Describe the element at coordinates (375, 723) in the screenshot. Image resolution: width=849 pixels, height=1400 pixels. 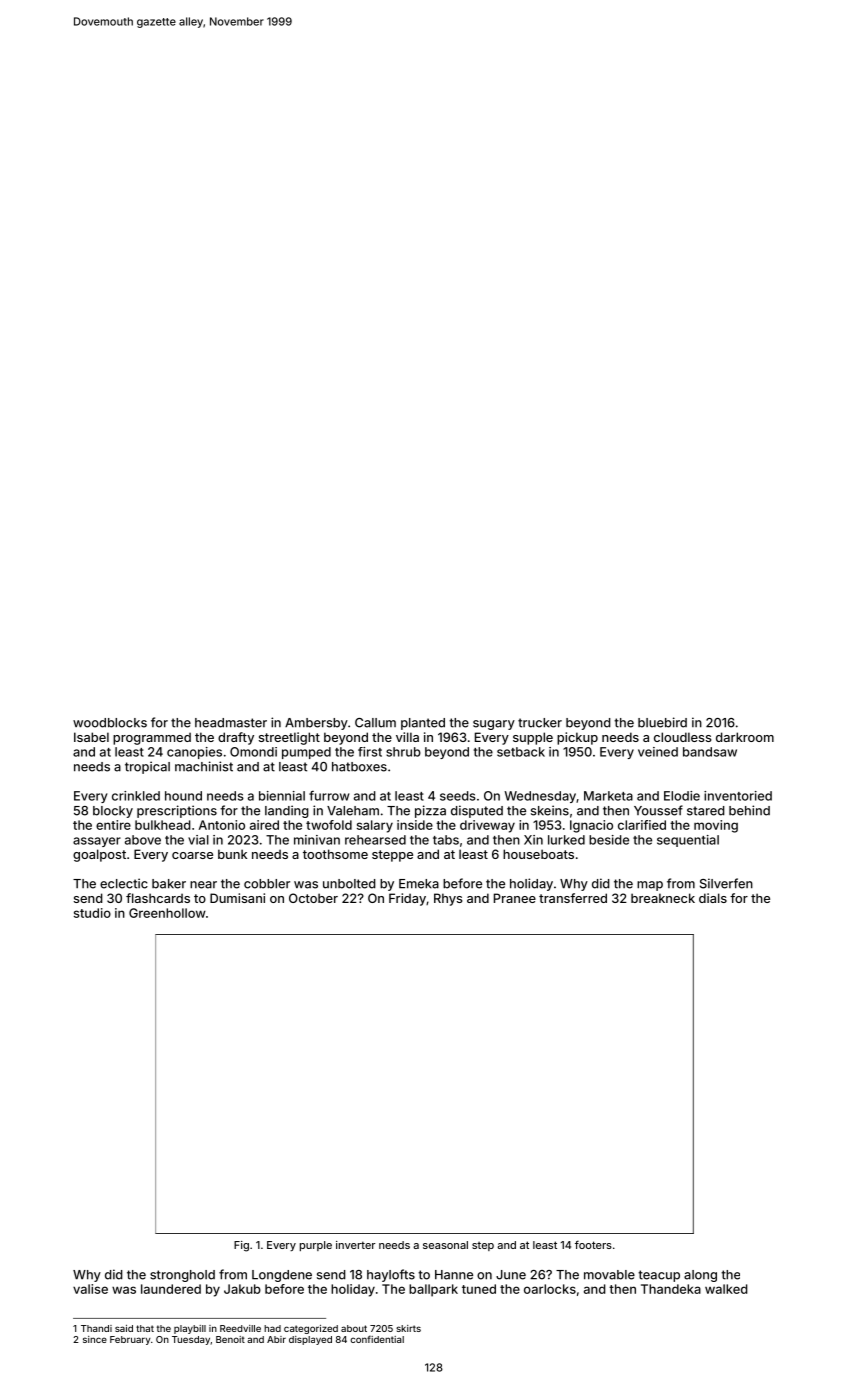
I see `Callum` at that location.
